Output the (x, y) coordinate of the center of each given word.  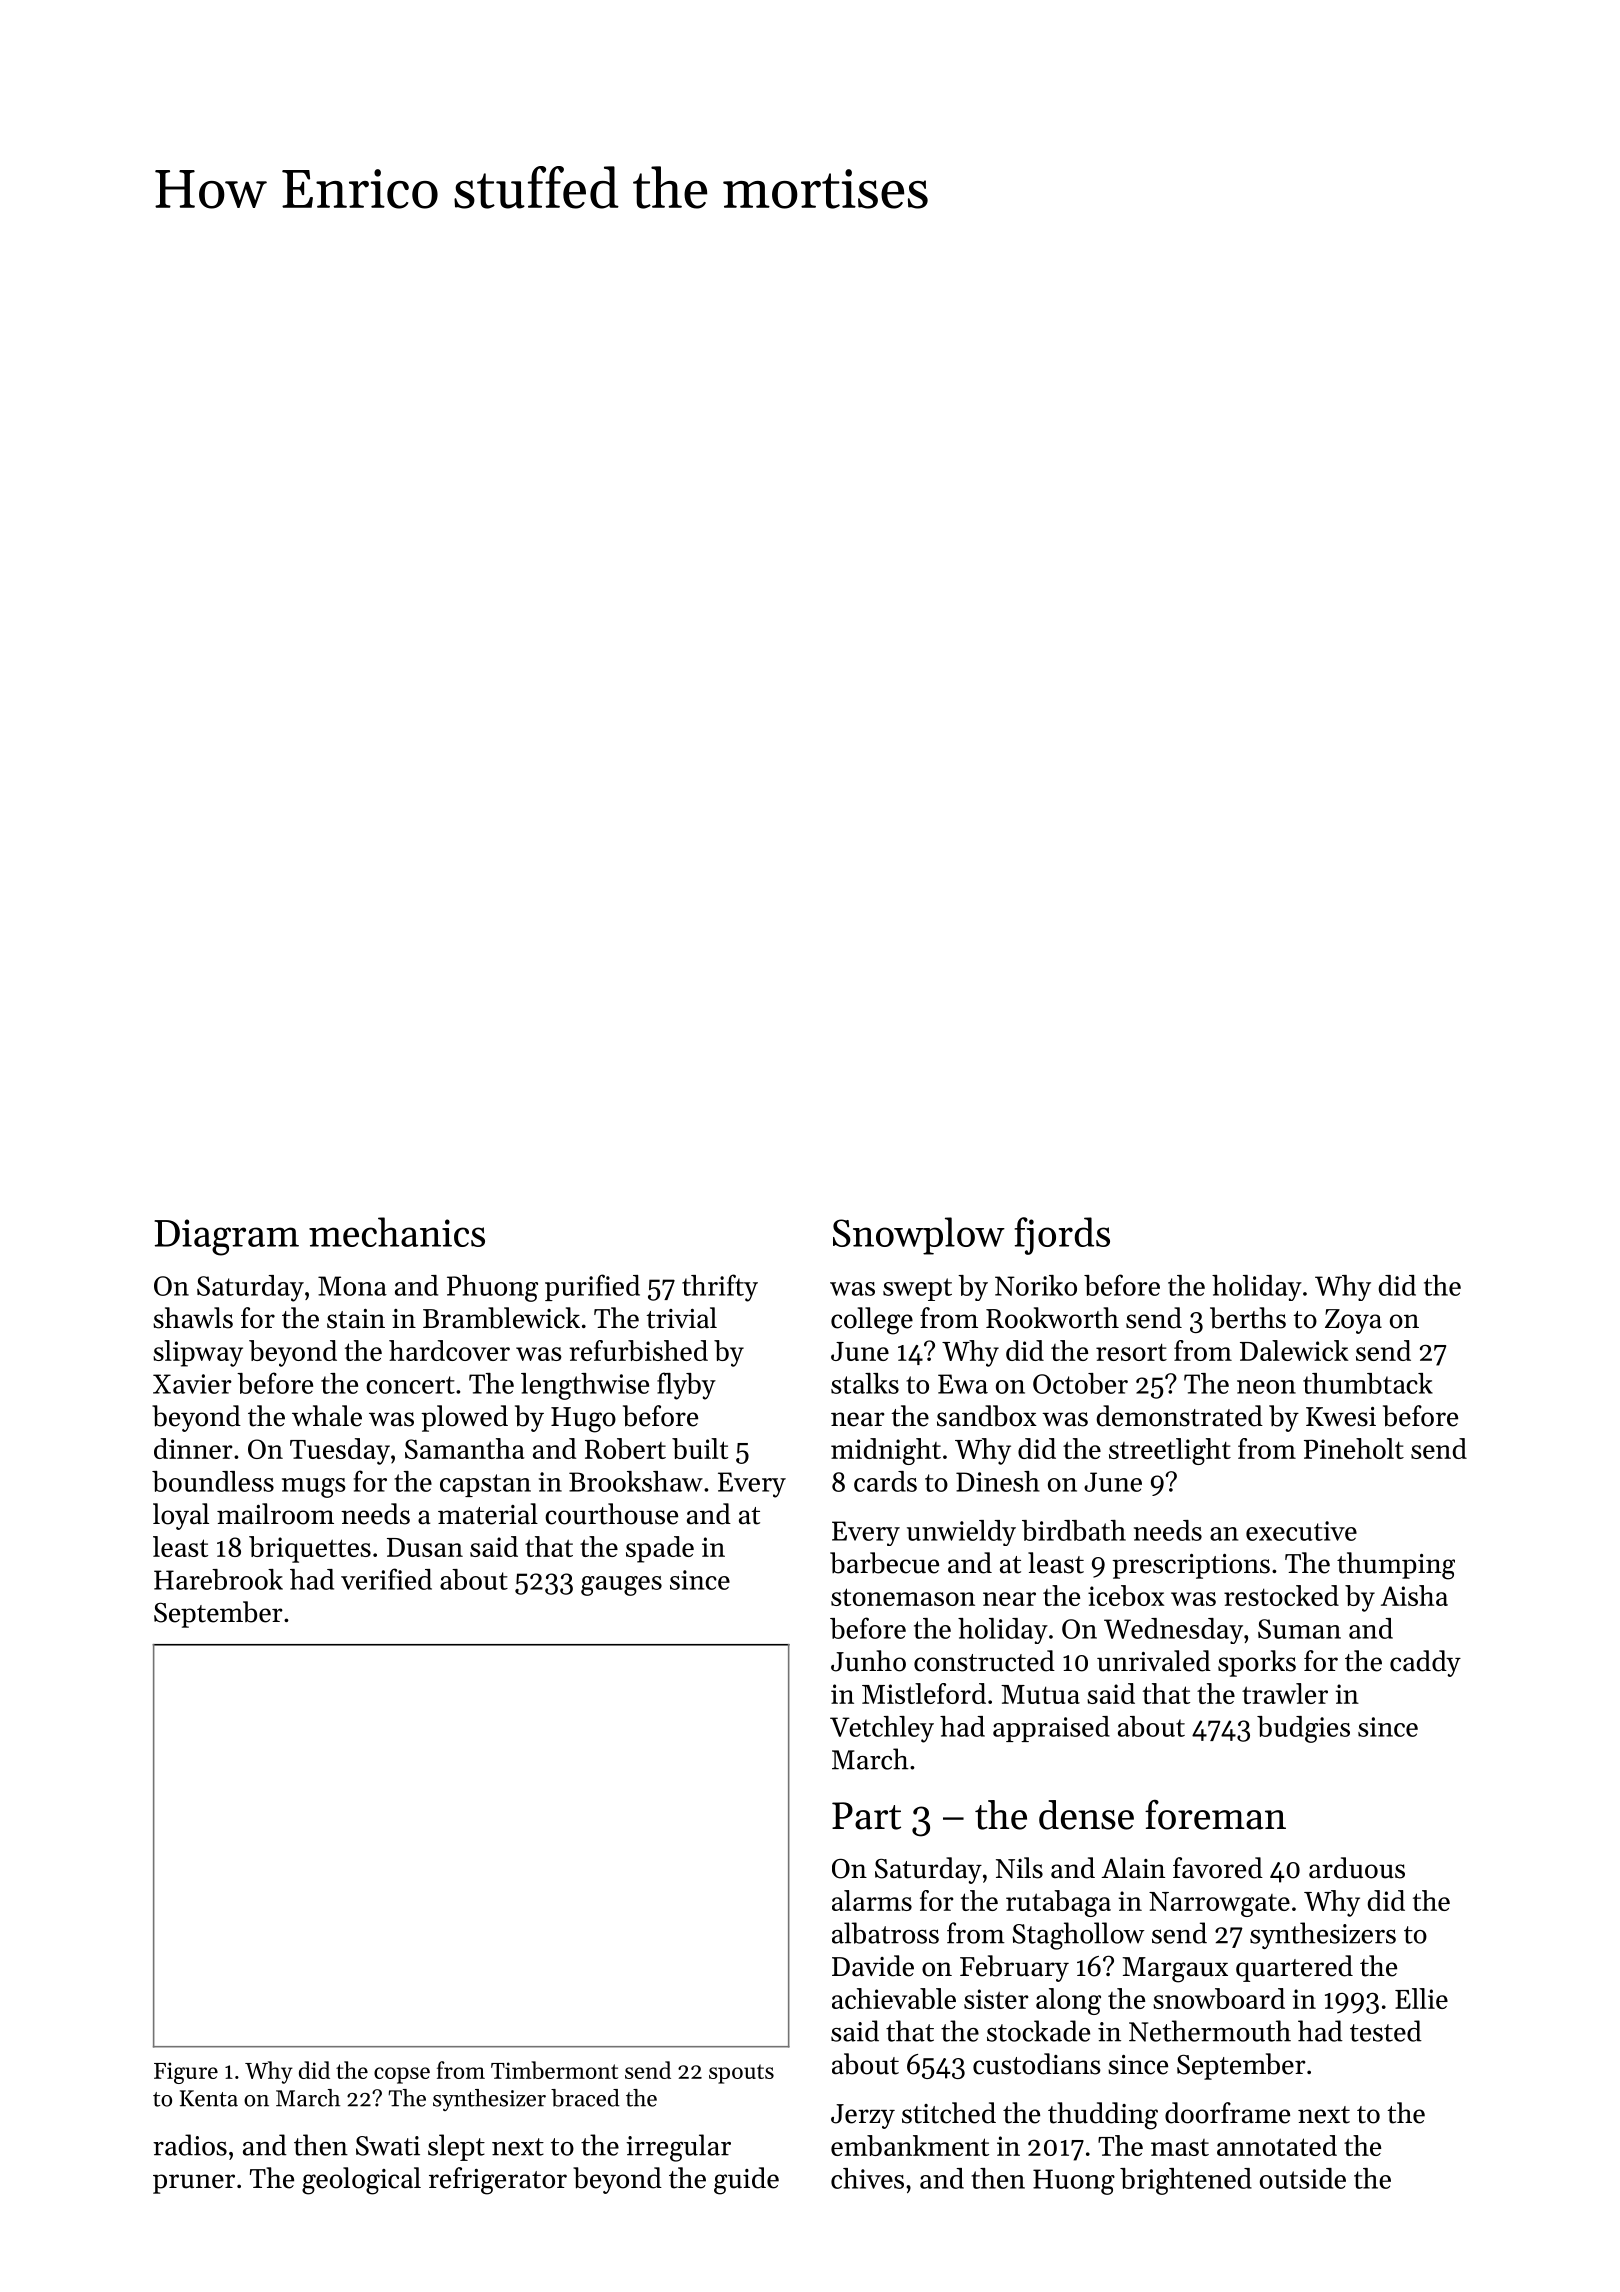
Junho (868, 1661)
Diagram (226, 1237)
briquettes (310, 1549)
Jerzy (863, 2116)
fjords (1062, 1236)
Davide (873, 1966)
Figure (186, 2073)
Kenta (209, 2098)
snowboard (1219, 1998)
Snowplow (919, 1236)
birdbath (1074, 1530)
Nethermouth (1210, 2031)
